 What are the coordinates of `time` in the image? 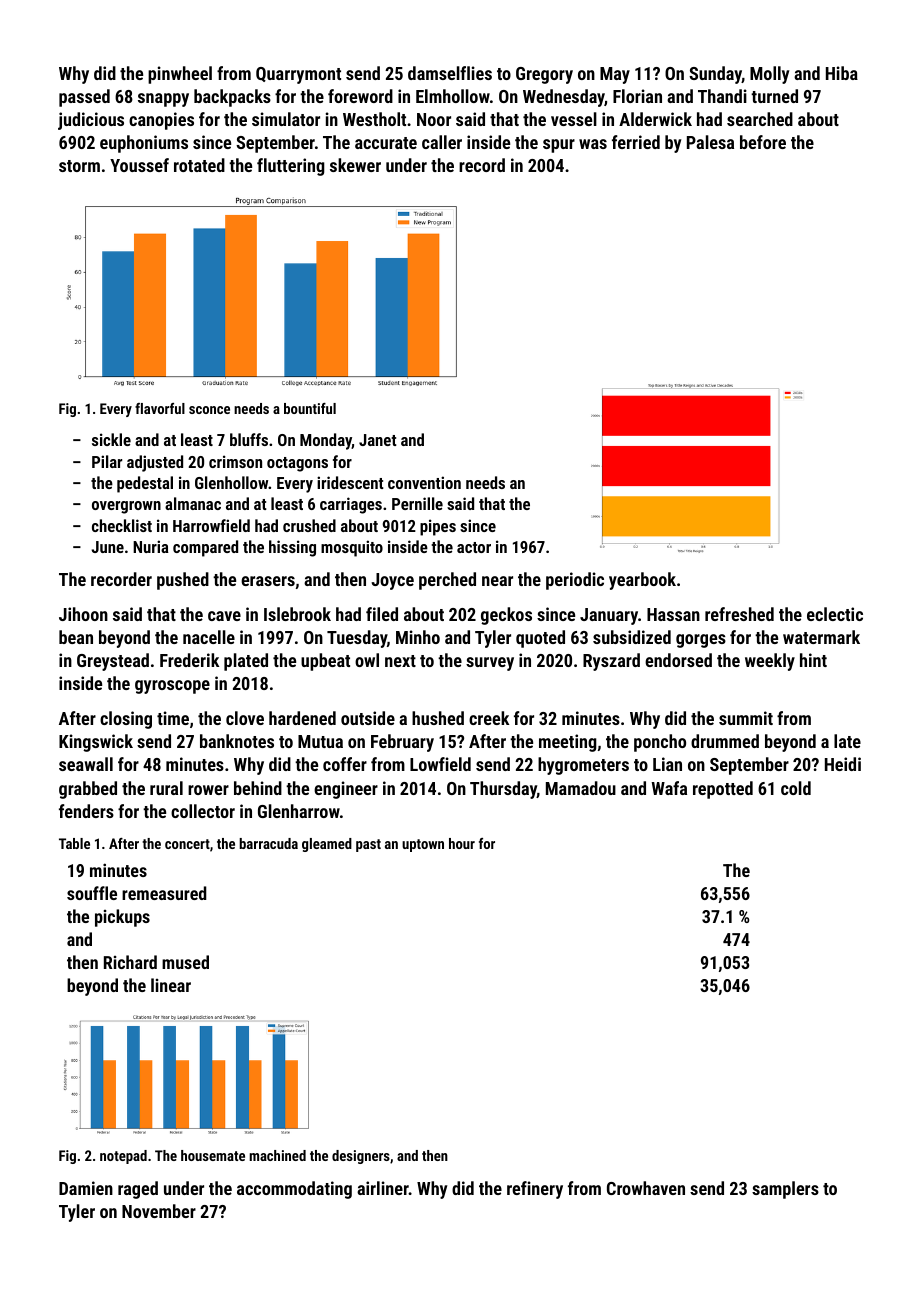 It's located at (173, 718).
